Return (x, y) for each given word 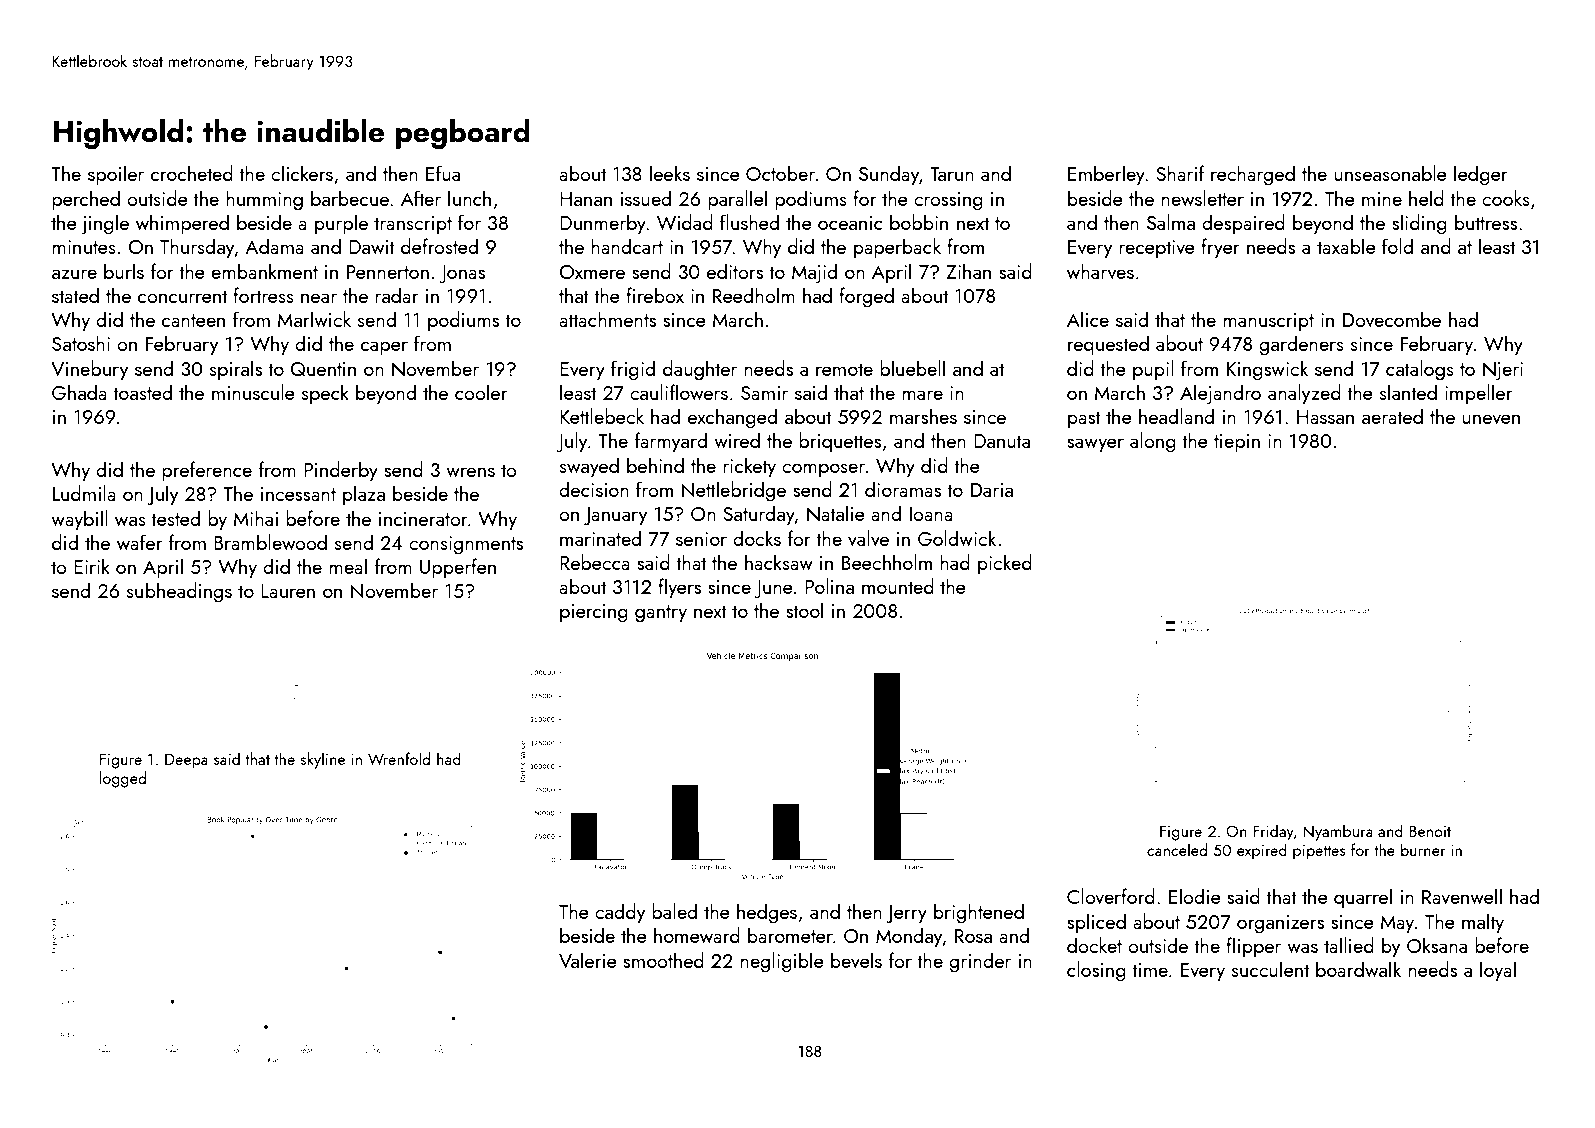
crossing (948, 201)
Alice (1088, 319)
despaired (1243, 224)
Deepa (186, 761)
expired (1262, 851)
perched (86, 200)
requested (1108, 345)
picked (1005, 564)
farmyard (671, 442)
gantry (661, 614)
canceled (1177, 849)
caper (384, 348)
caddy (620, 913)
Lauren (288, 591)
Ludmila (84, 493)
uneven (1491, 419)
